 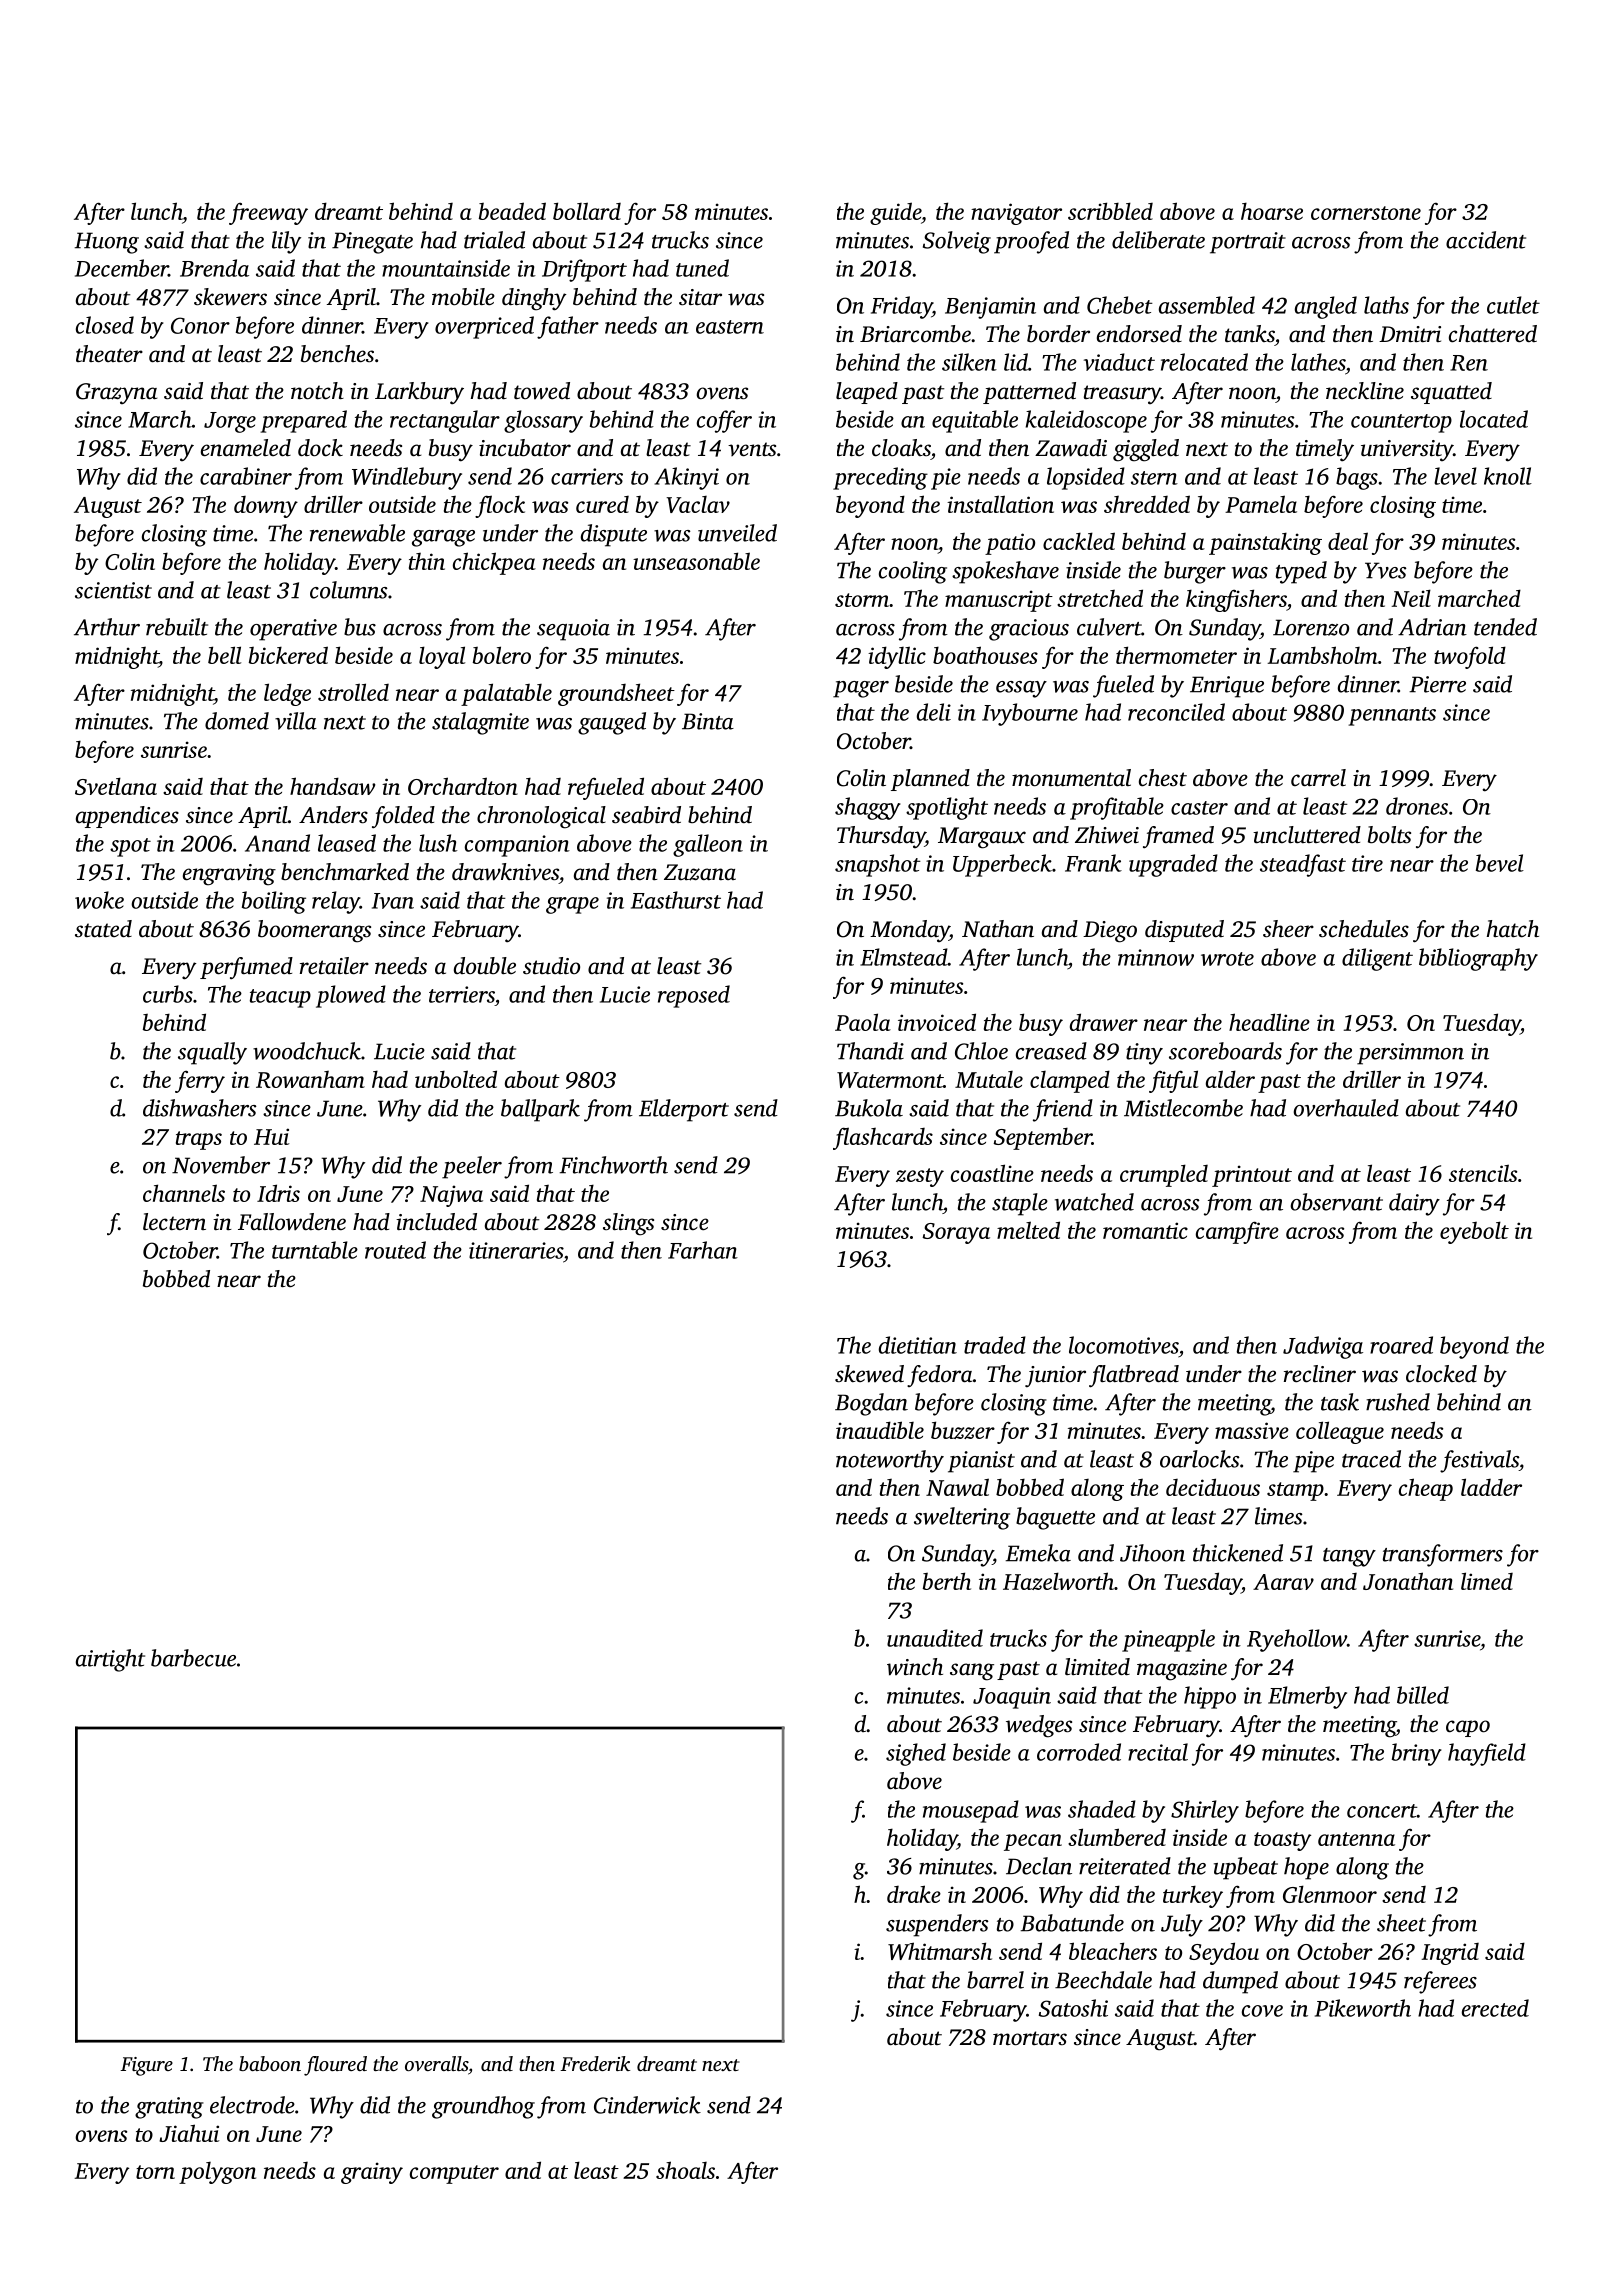 I want to click on peeler, so click(x=472, y=1167).
